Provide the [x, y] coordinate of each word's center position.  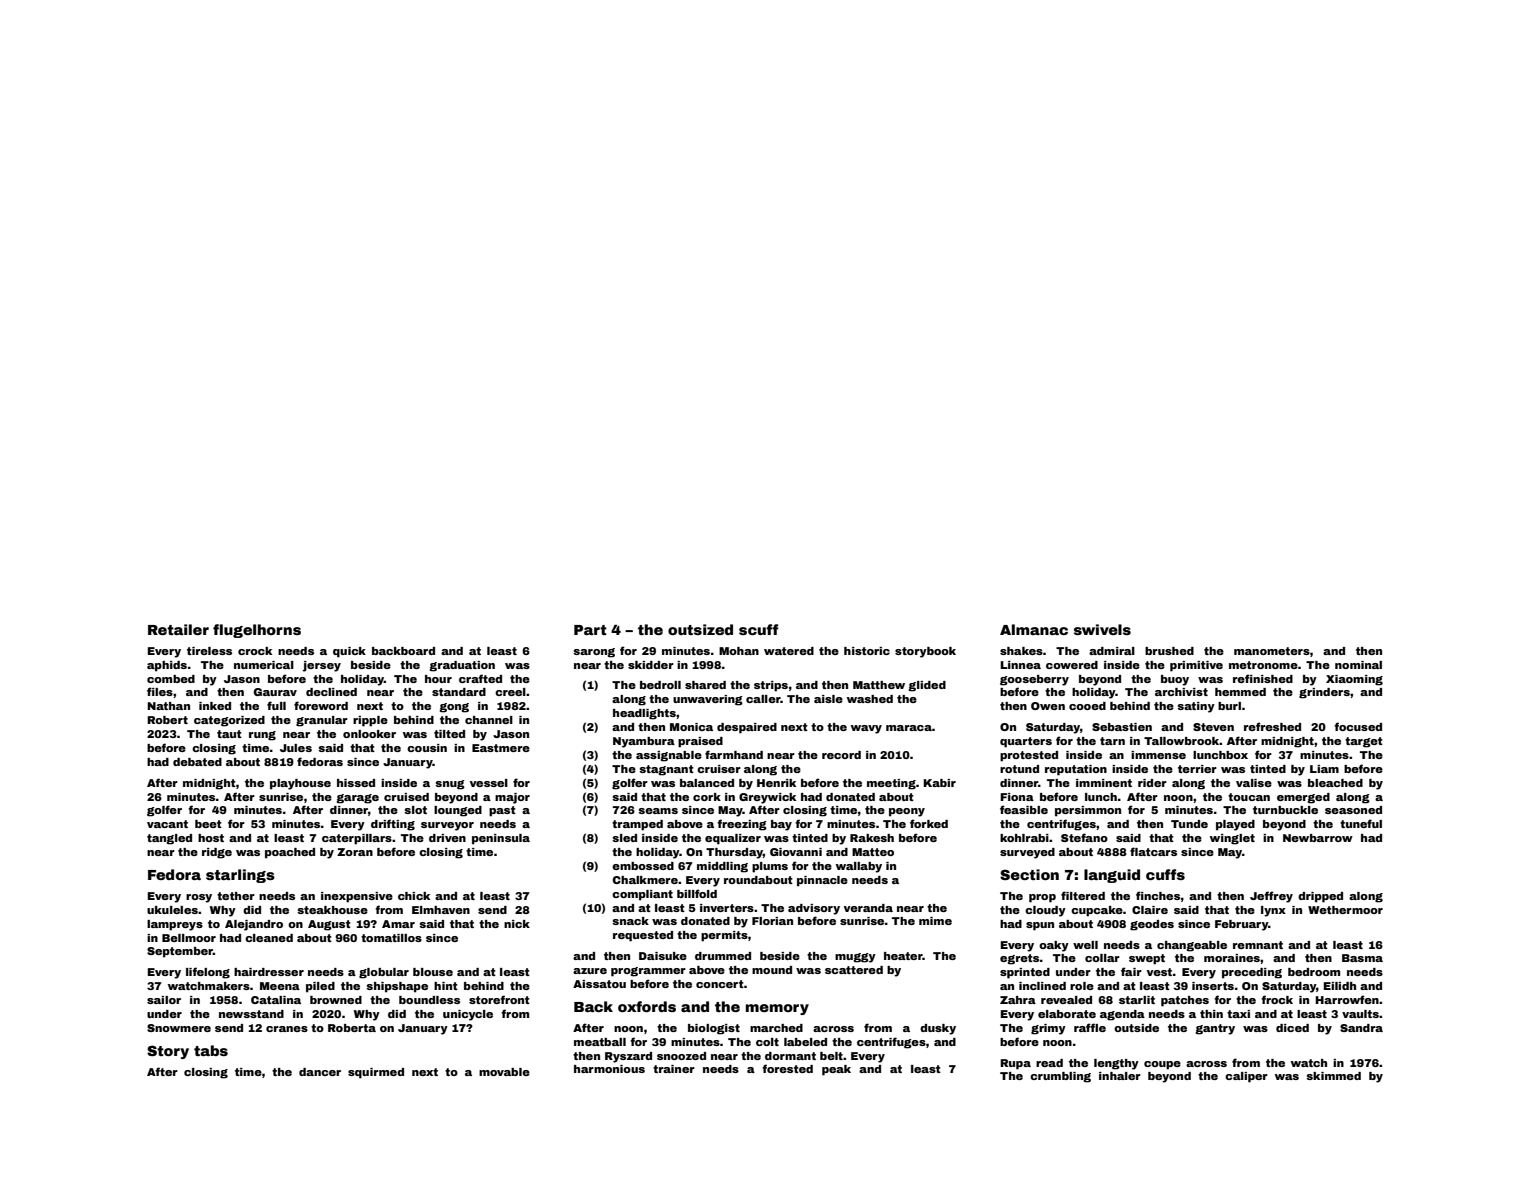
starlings [240, 876]
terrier [1197, 769]
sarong [594, 653]
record [841, 755]
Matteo [873, 852]
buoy [1175, 680]
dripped [1320, 897]
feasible [1024, 809]
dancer [320, 1072]
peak [836, 1070]
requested [643, 936]
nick [517, 924]
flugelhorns [257, 631]
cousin [427, 748]
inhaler [1120, 1076]
